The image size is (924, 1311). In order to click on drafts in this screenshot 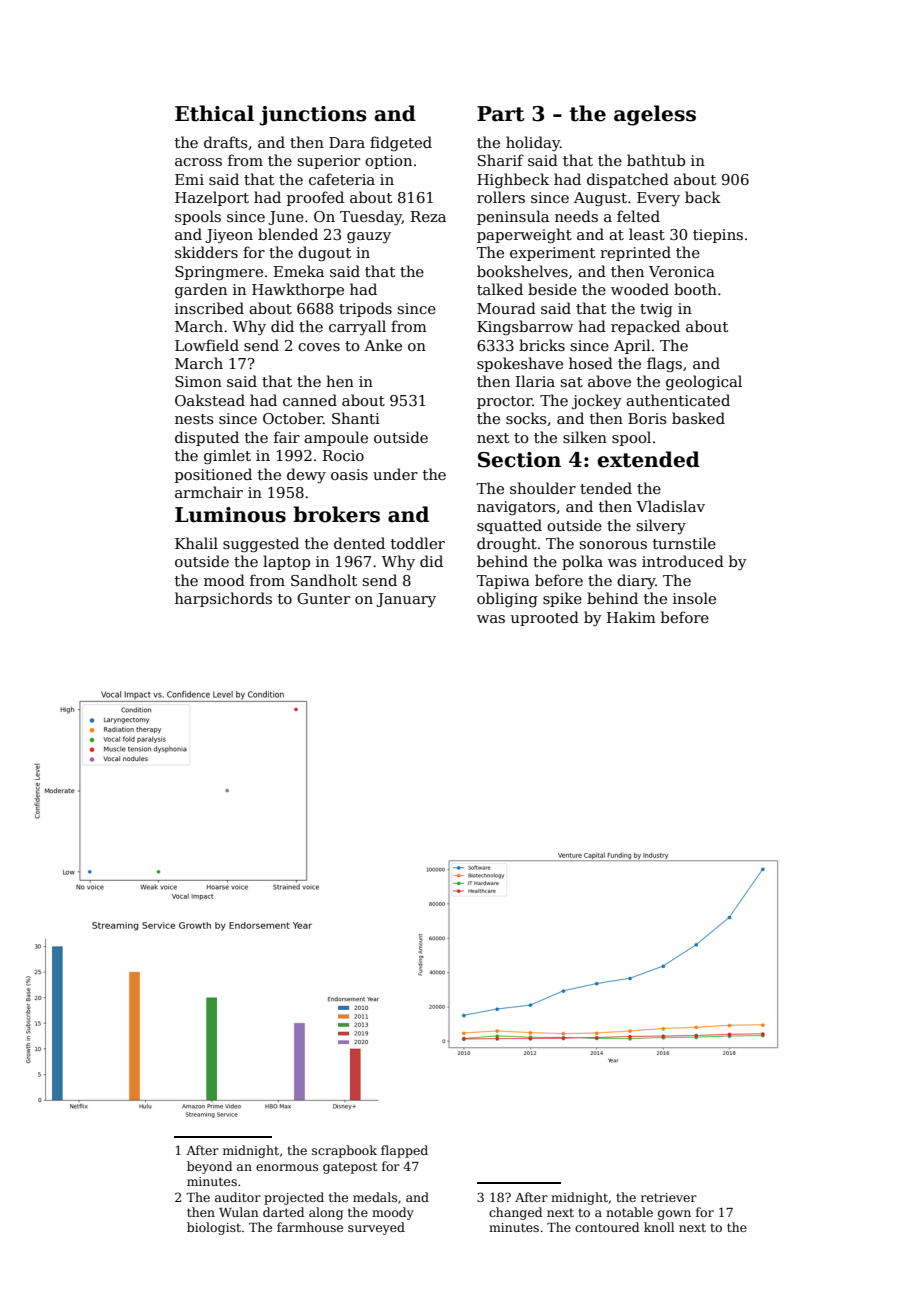, I will do `click(225, 142)`.
